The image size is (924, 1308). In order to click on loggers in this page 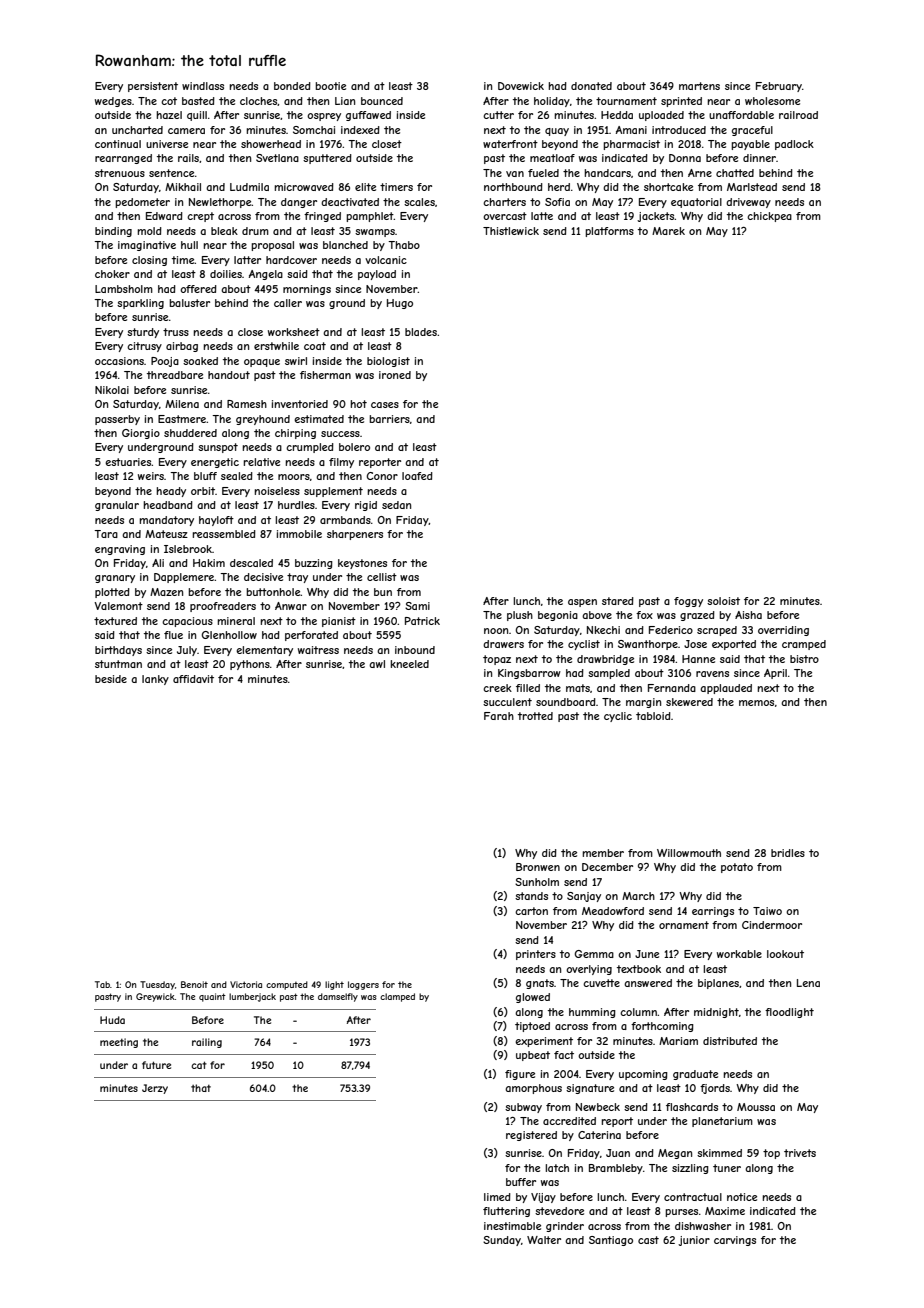, I will do `click(363, 985)`.
